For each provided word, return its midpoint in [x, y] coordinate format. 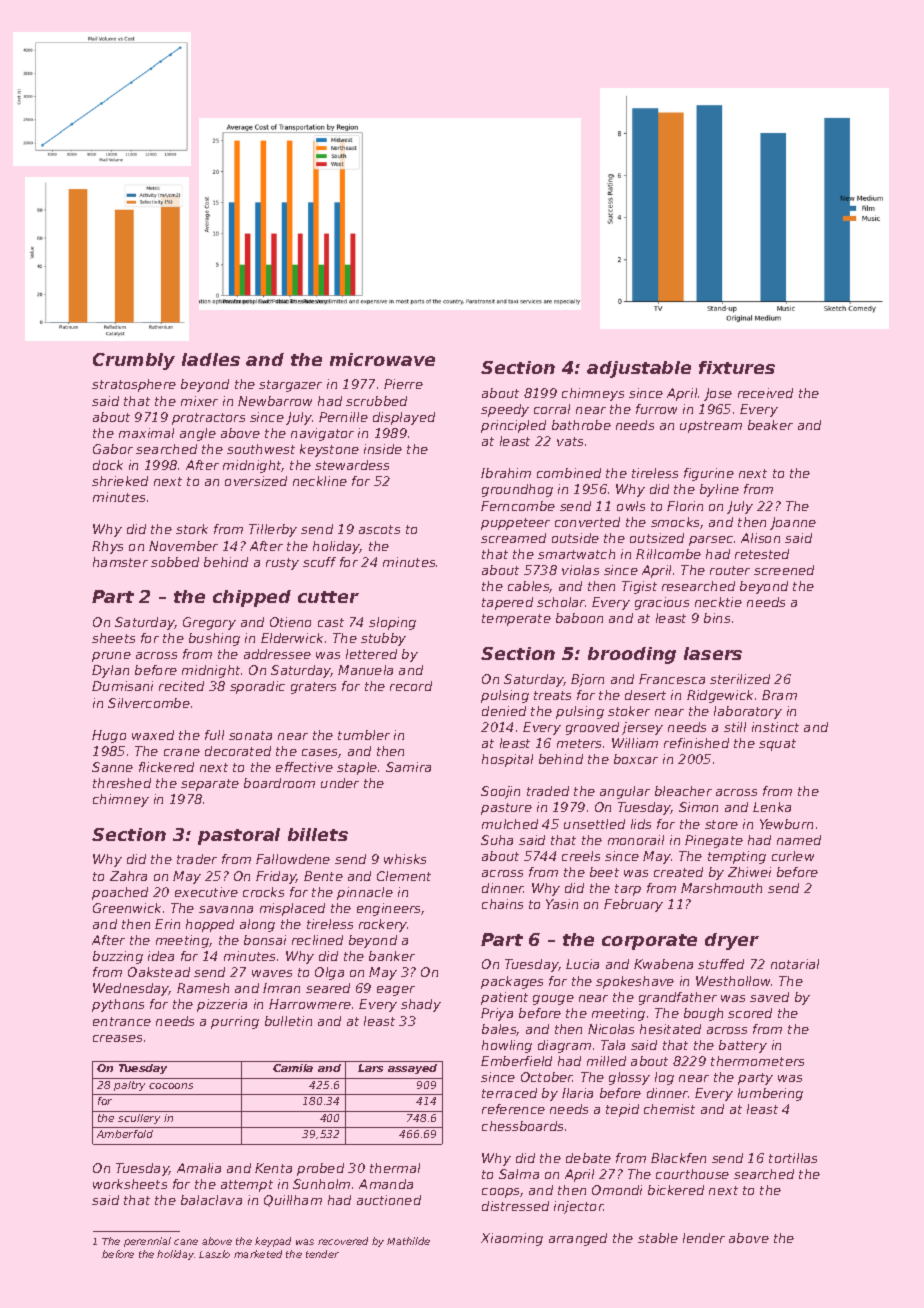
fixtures [737, 367]
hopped [210, 925]
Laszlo [214, 1254]
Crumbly [134, 361]
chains [502, 904]
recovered [343, 1241]
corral [552, 409]
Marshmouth [721, 888]
